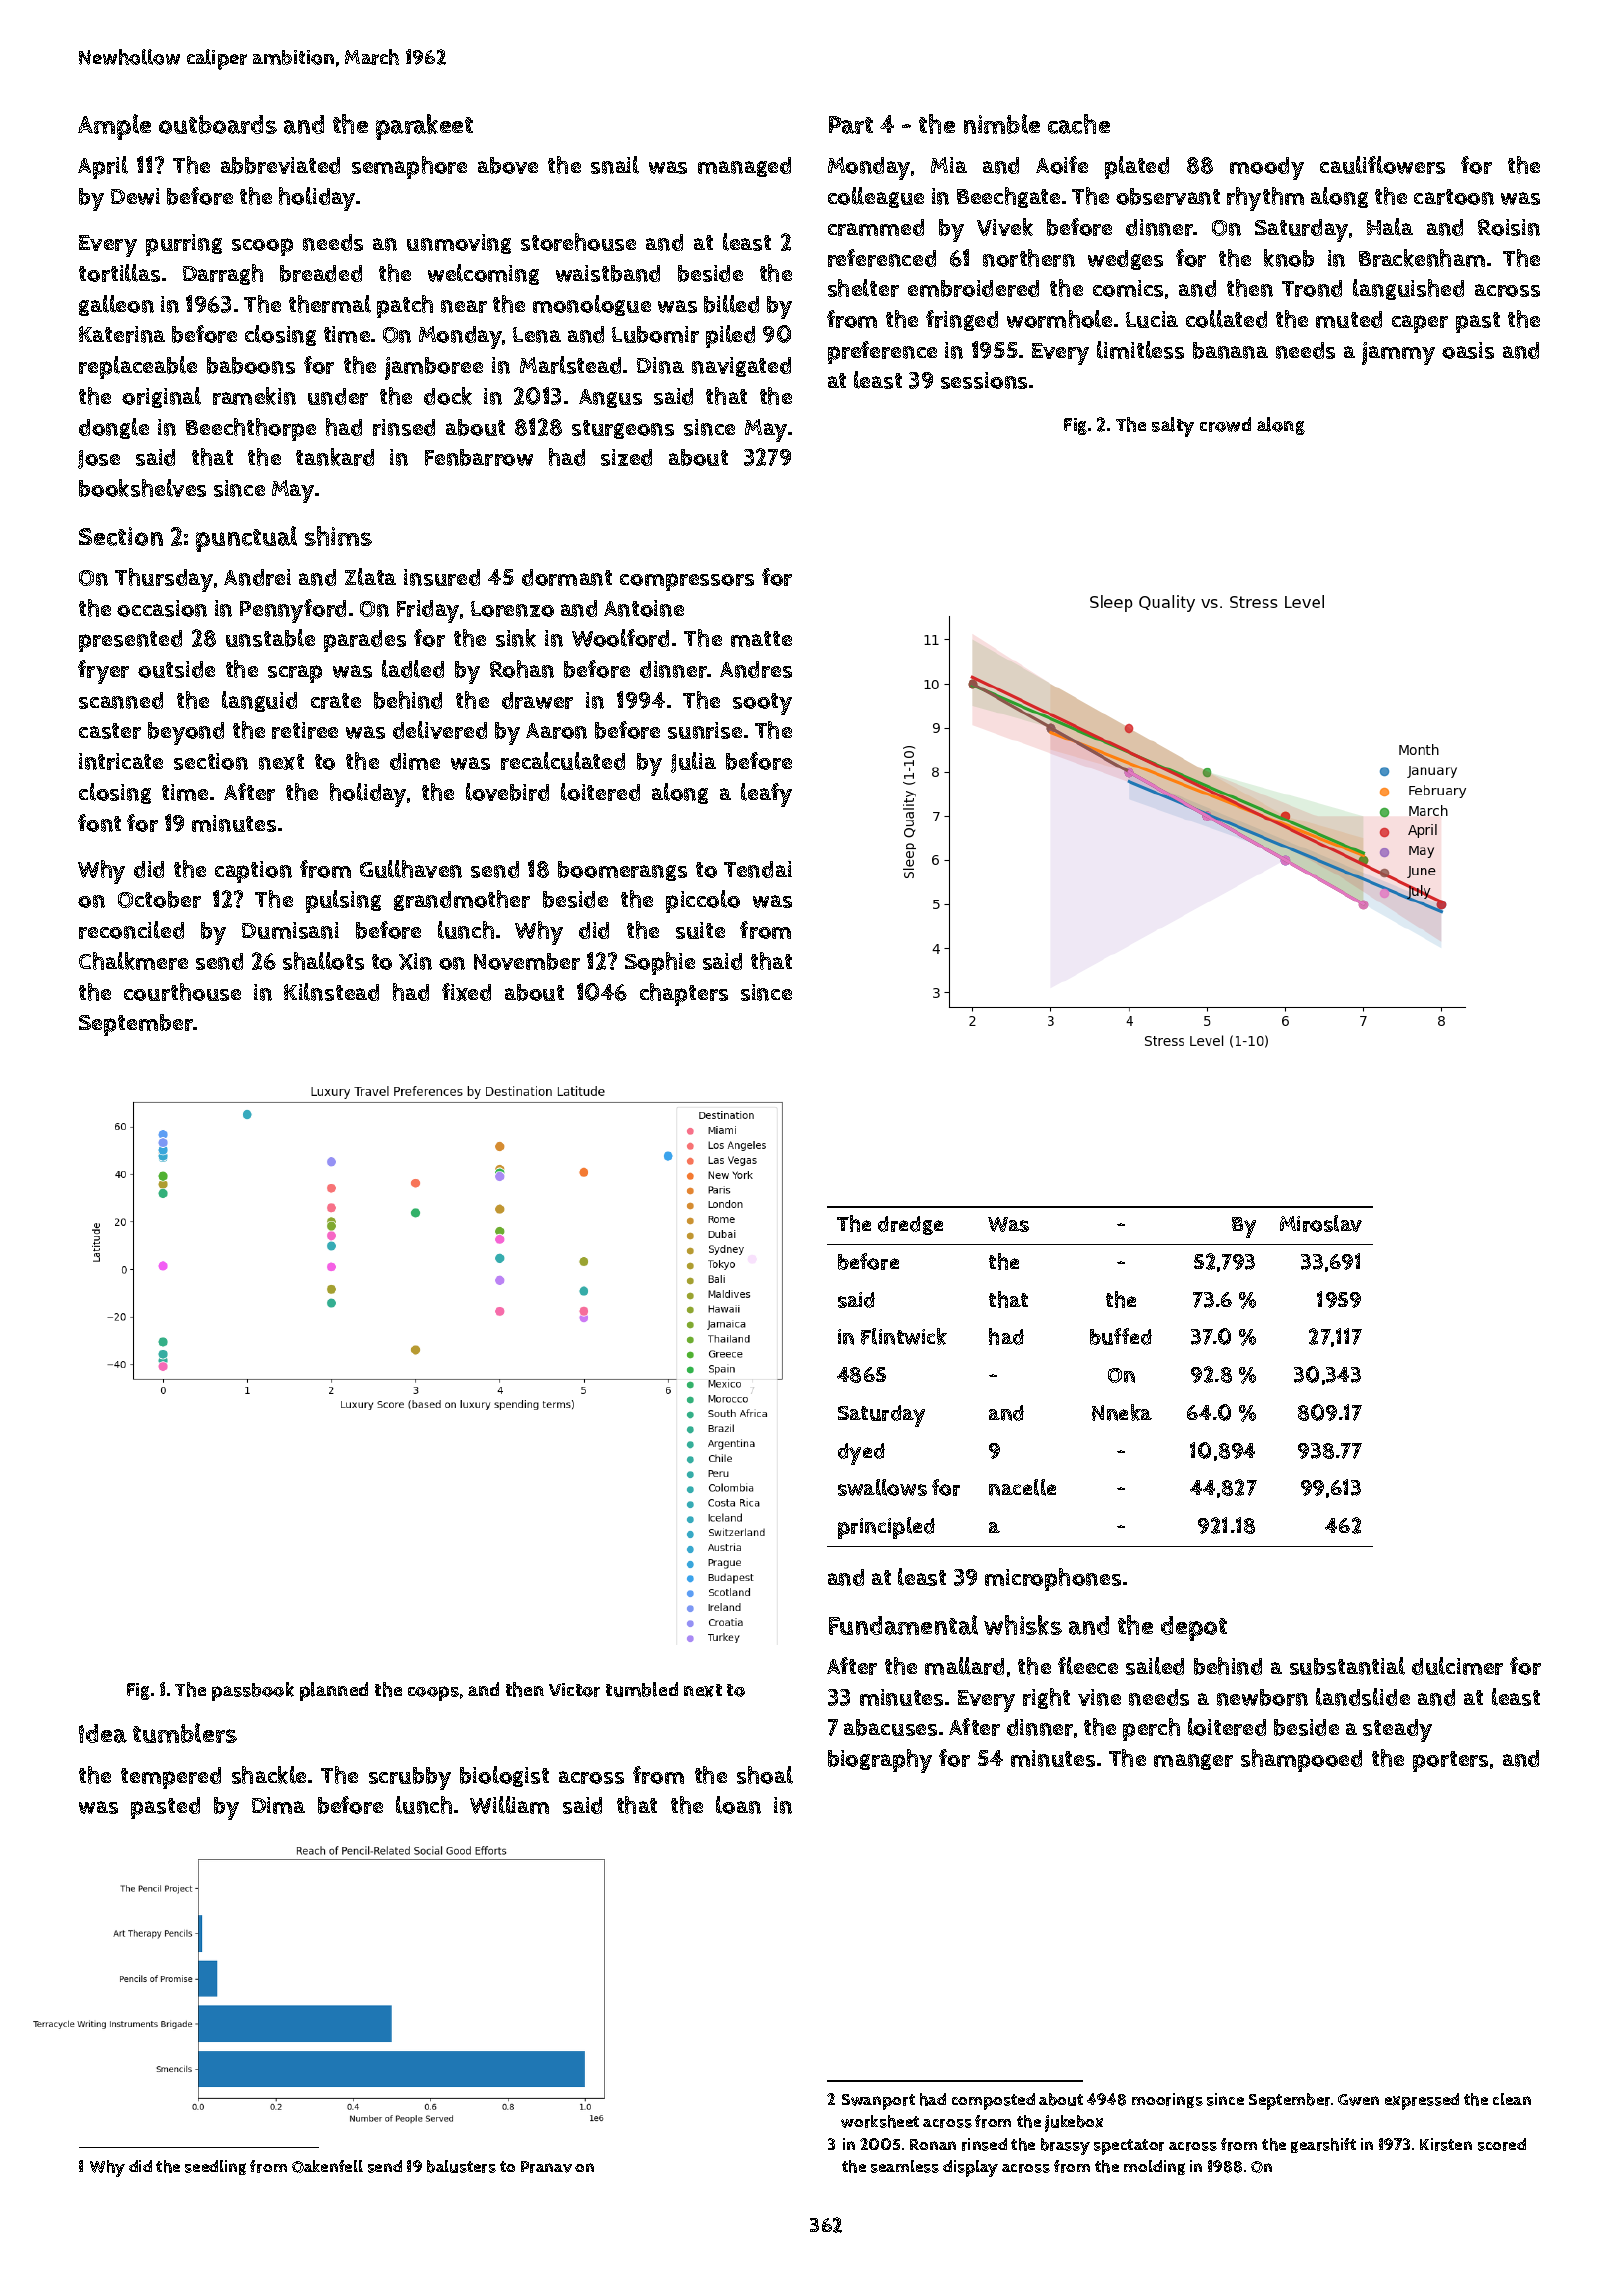 The image size is (1620, 2292). What do you see at coordinates (738, 1805) in the screenshot?
I see `loan` at bounding box center [738, 1805].
